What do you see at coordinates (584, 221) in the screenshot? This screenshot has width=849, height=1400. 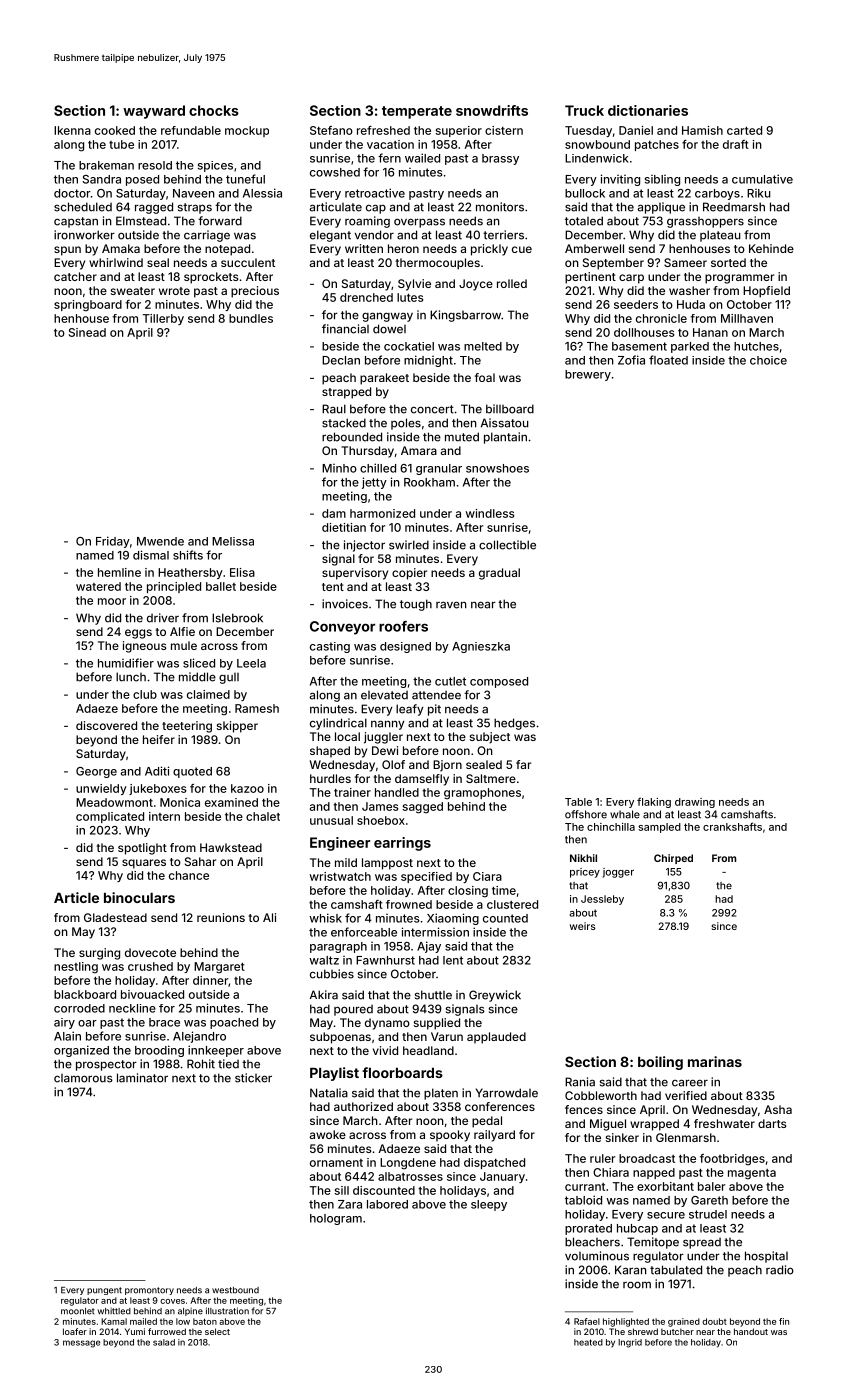 I see `totaled` at bounding box center [584, 221].
